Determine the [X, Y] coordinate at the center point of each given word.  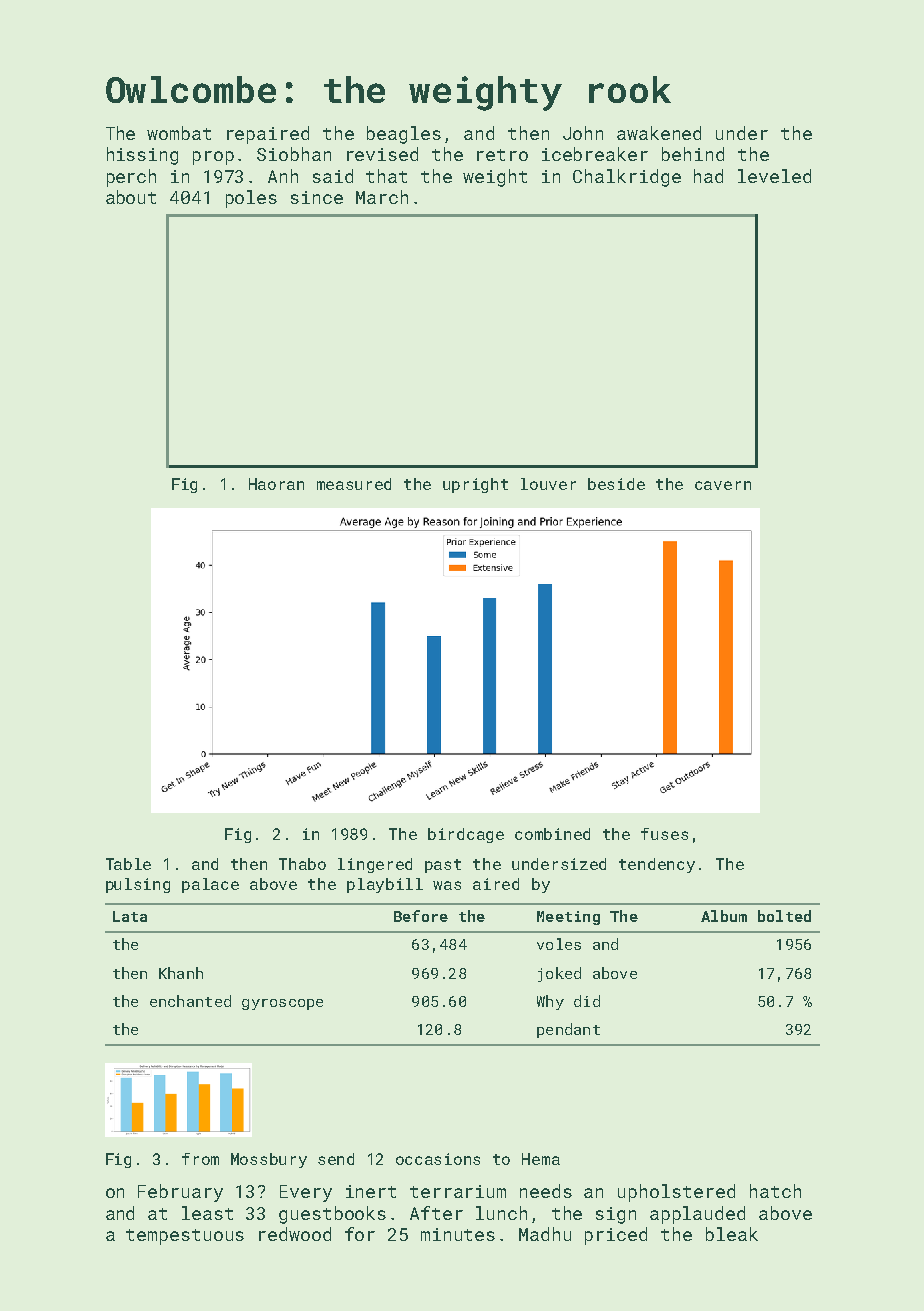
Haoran [276, 484]
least [207, 1213]
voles [559, 944]
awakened [659, 133]
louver [548, 484]
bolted [784, 916]
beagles [404, 135]
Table [128, 864]
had [708, 176]
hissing [142, 156]
